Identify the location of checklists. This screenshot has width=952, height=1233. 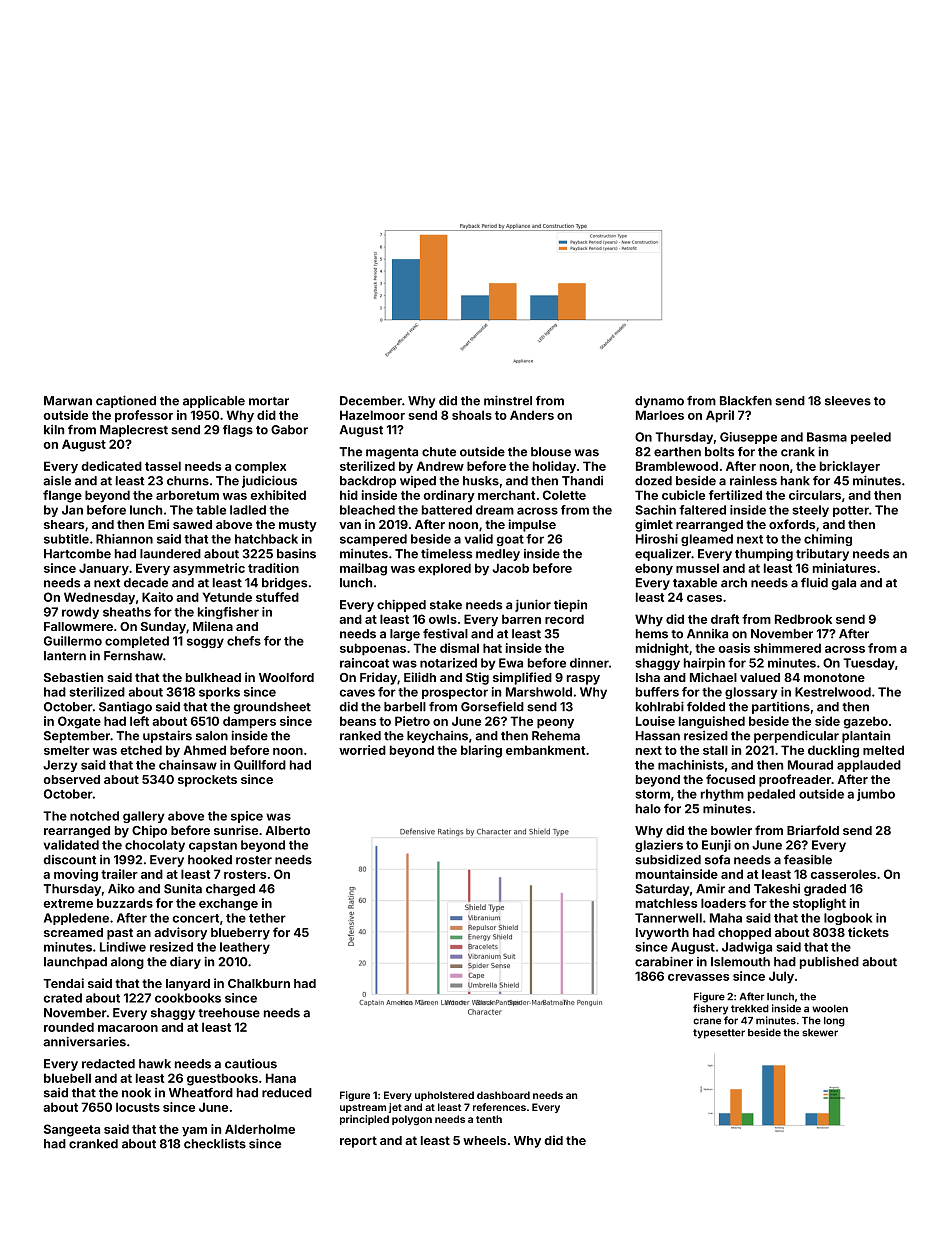
(215, 1144).
